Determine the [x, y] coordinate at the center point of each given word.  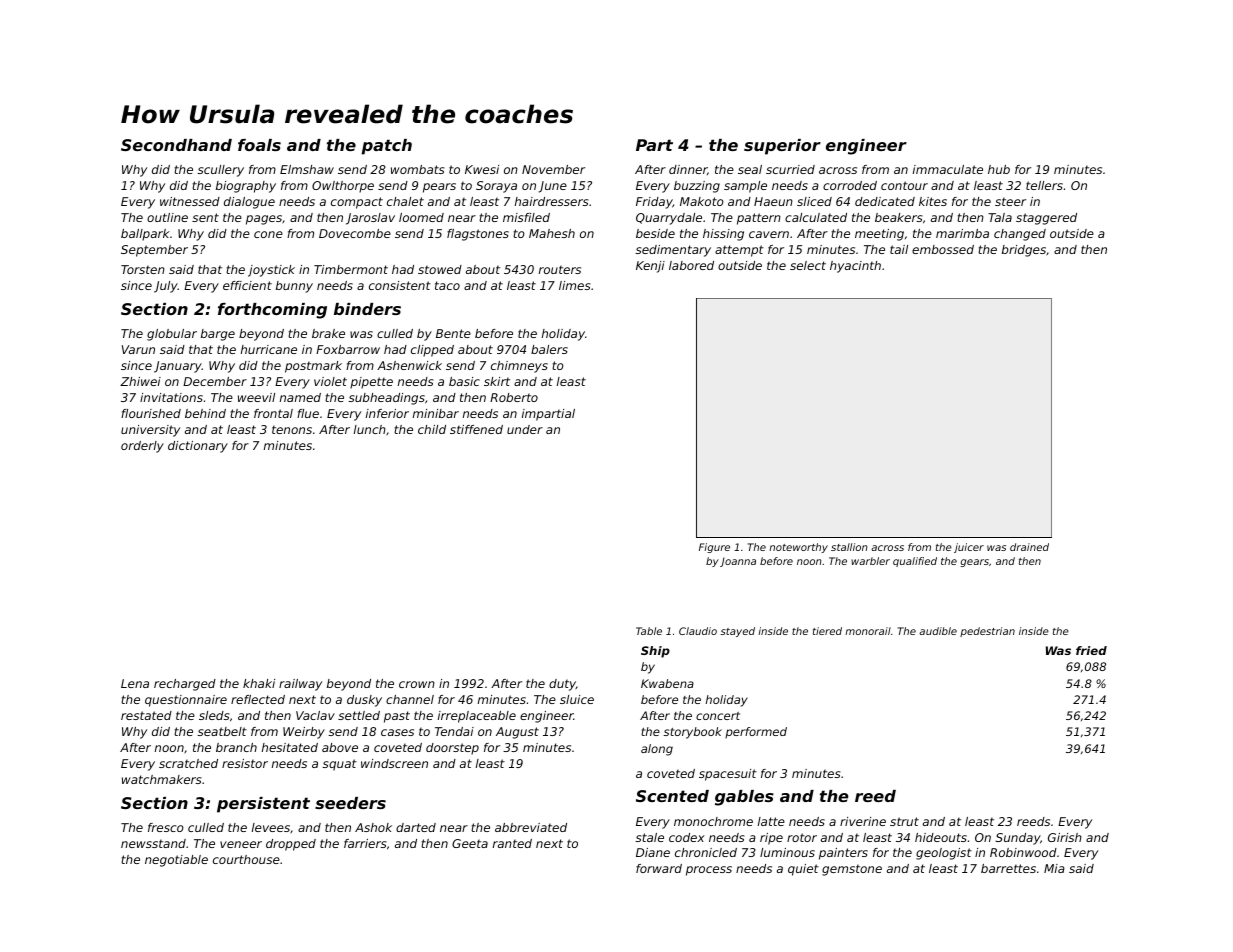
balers [549, 349]
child [432, 429]
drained [1029, 547]
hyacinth [855, 267]
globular [172, 335]
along [657, 750]
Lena [135, 683]
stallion [849, 547]
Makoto [702, 201]
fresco [166, 827]
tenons [292, 429]
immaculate [948, 169]
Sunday [1018, 839]
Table [649, 631]
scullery [221, 171]
